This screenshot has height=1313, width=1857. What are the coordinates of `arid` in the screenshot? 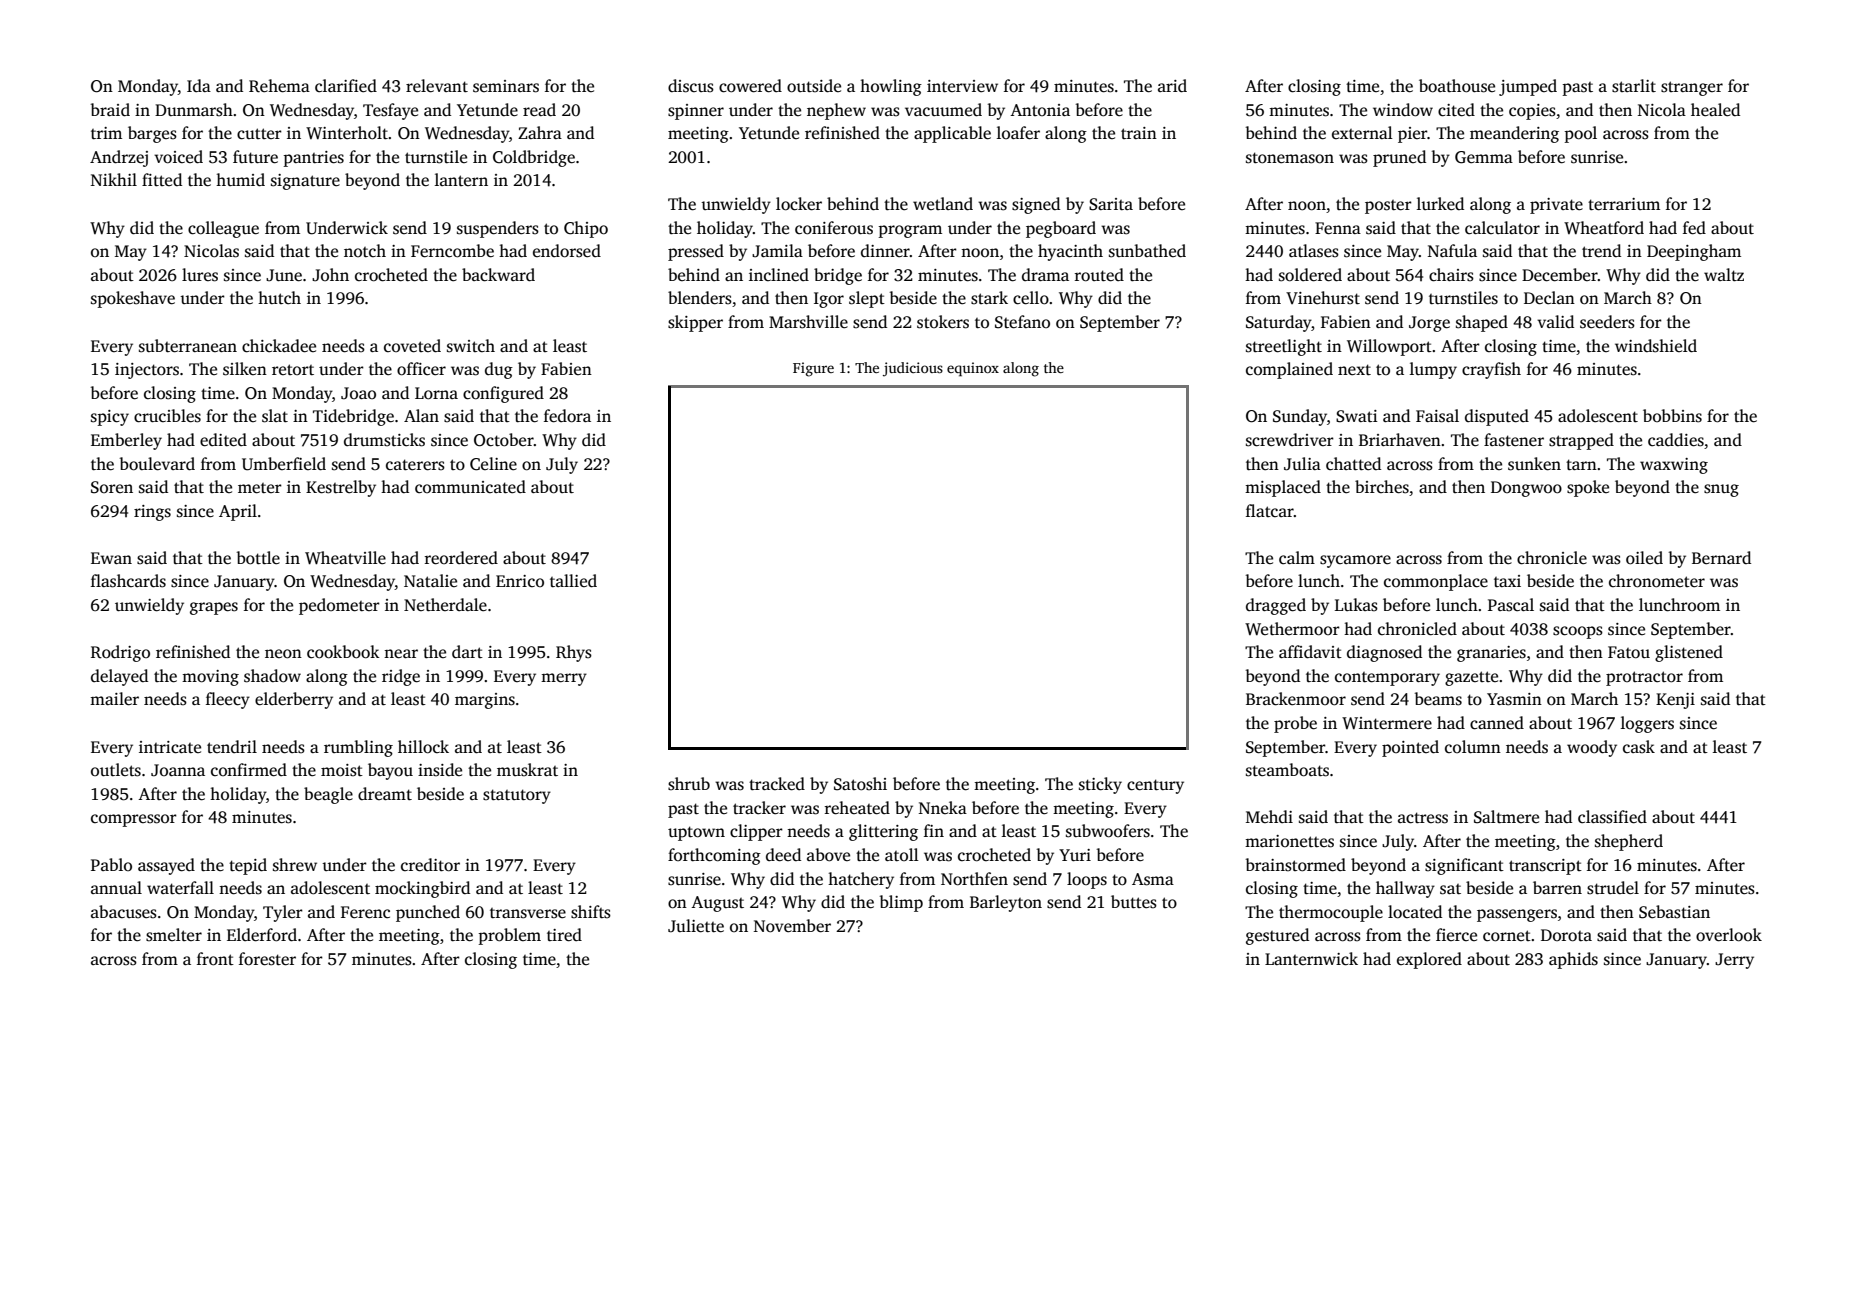 It's located at (1172, 86).
